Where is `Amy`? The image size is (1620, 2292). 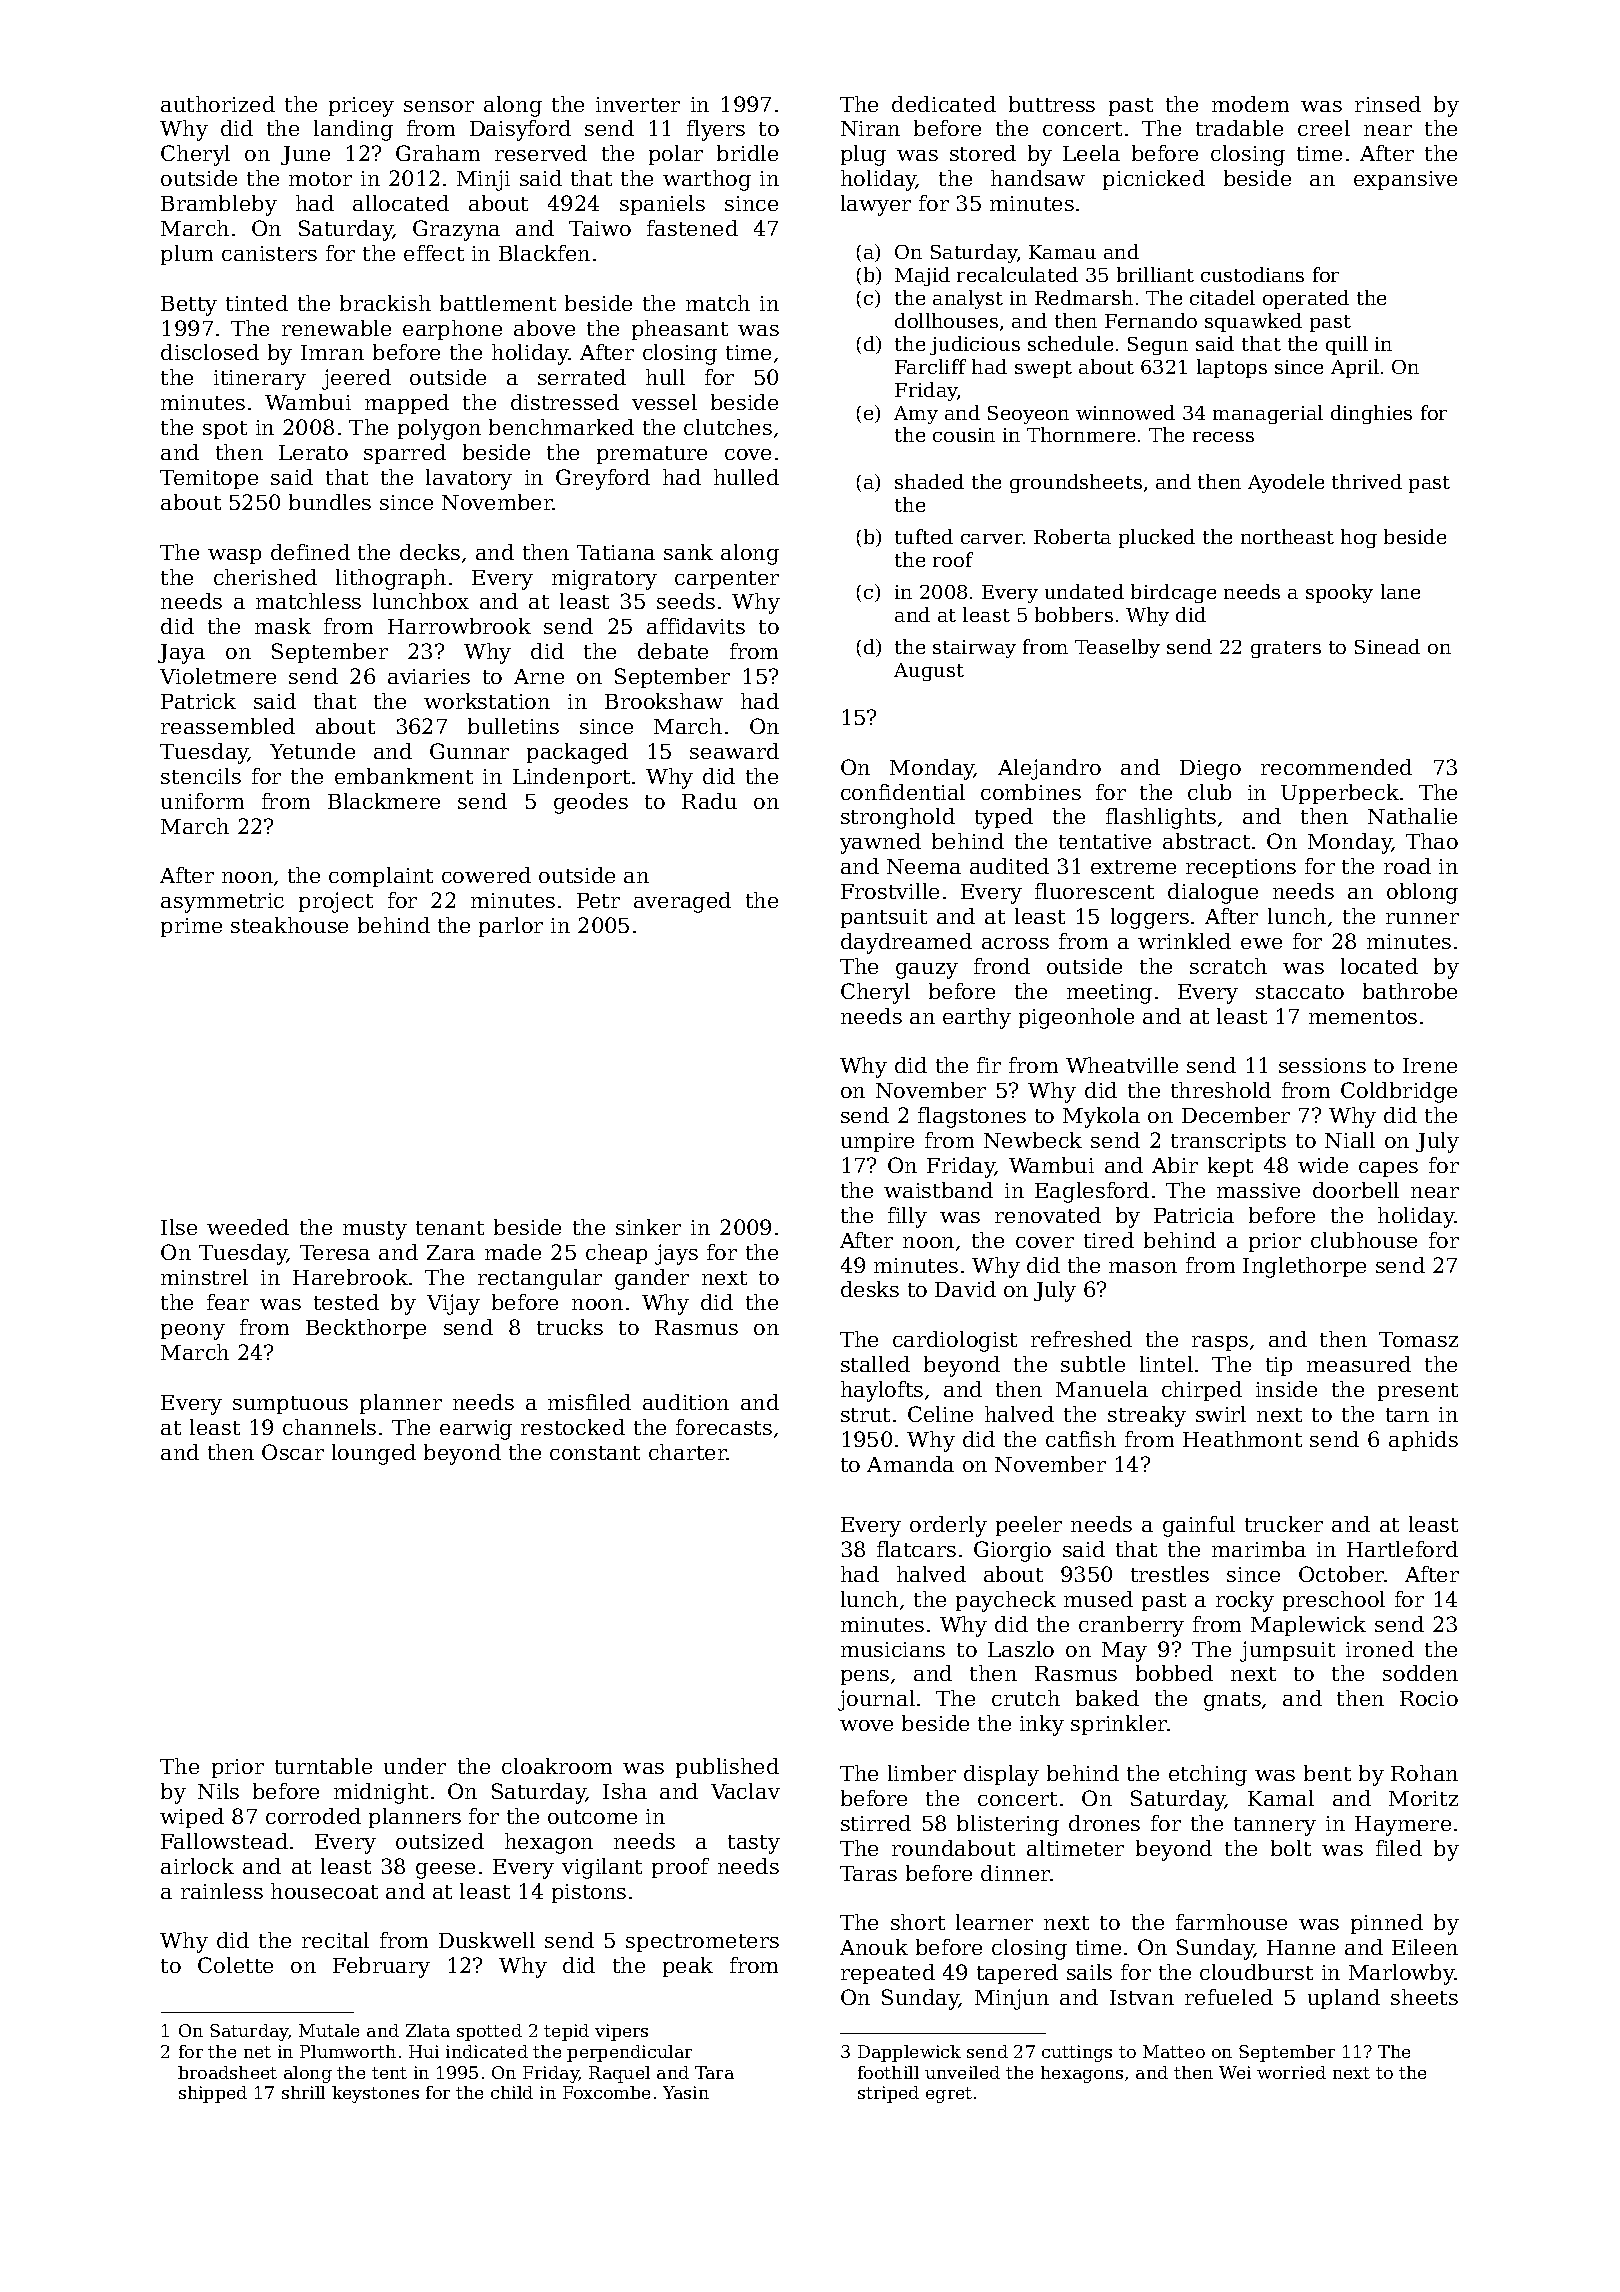
Amy is located at coordinates (916, 415).
